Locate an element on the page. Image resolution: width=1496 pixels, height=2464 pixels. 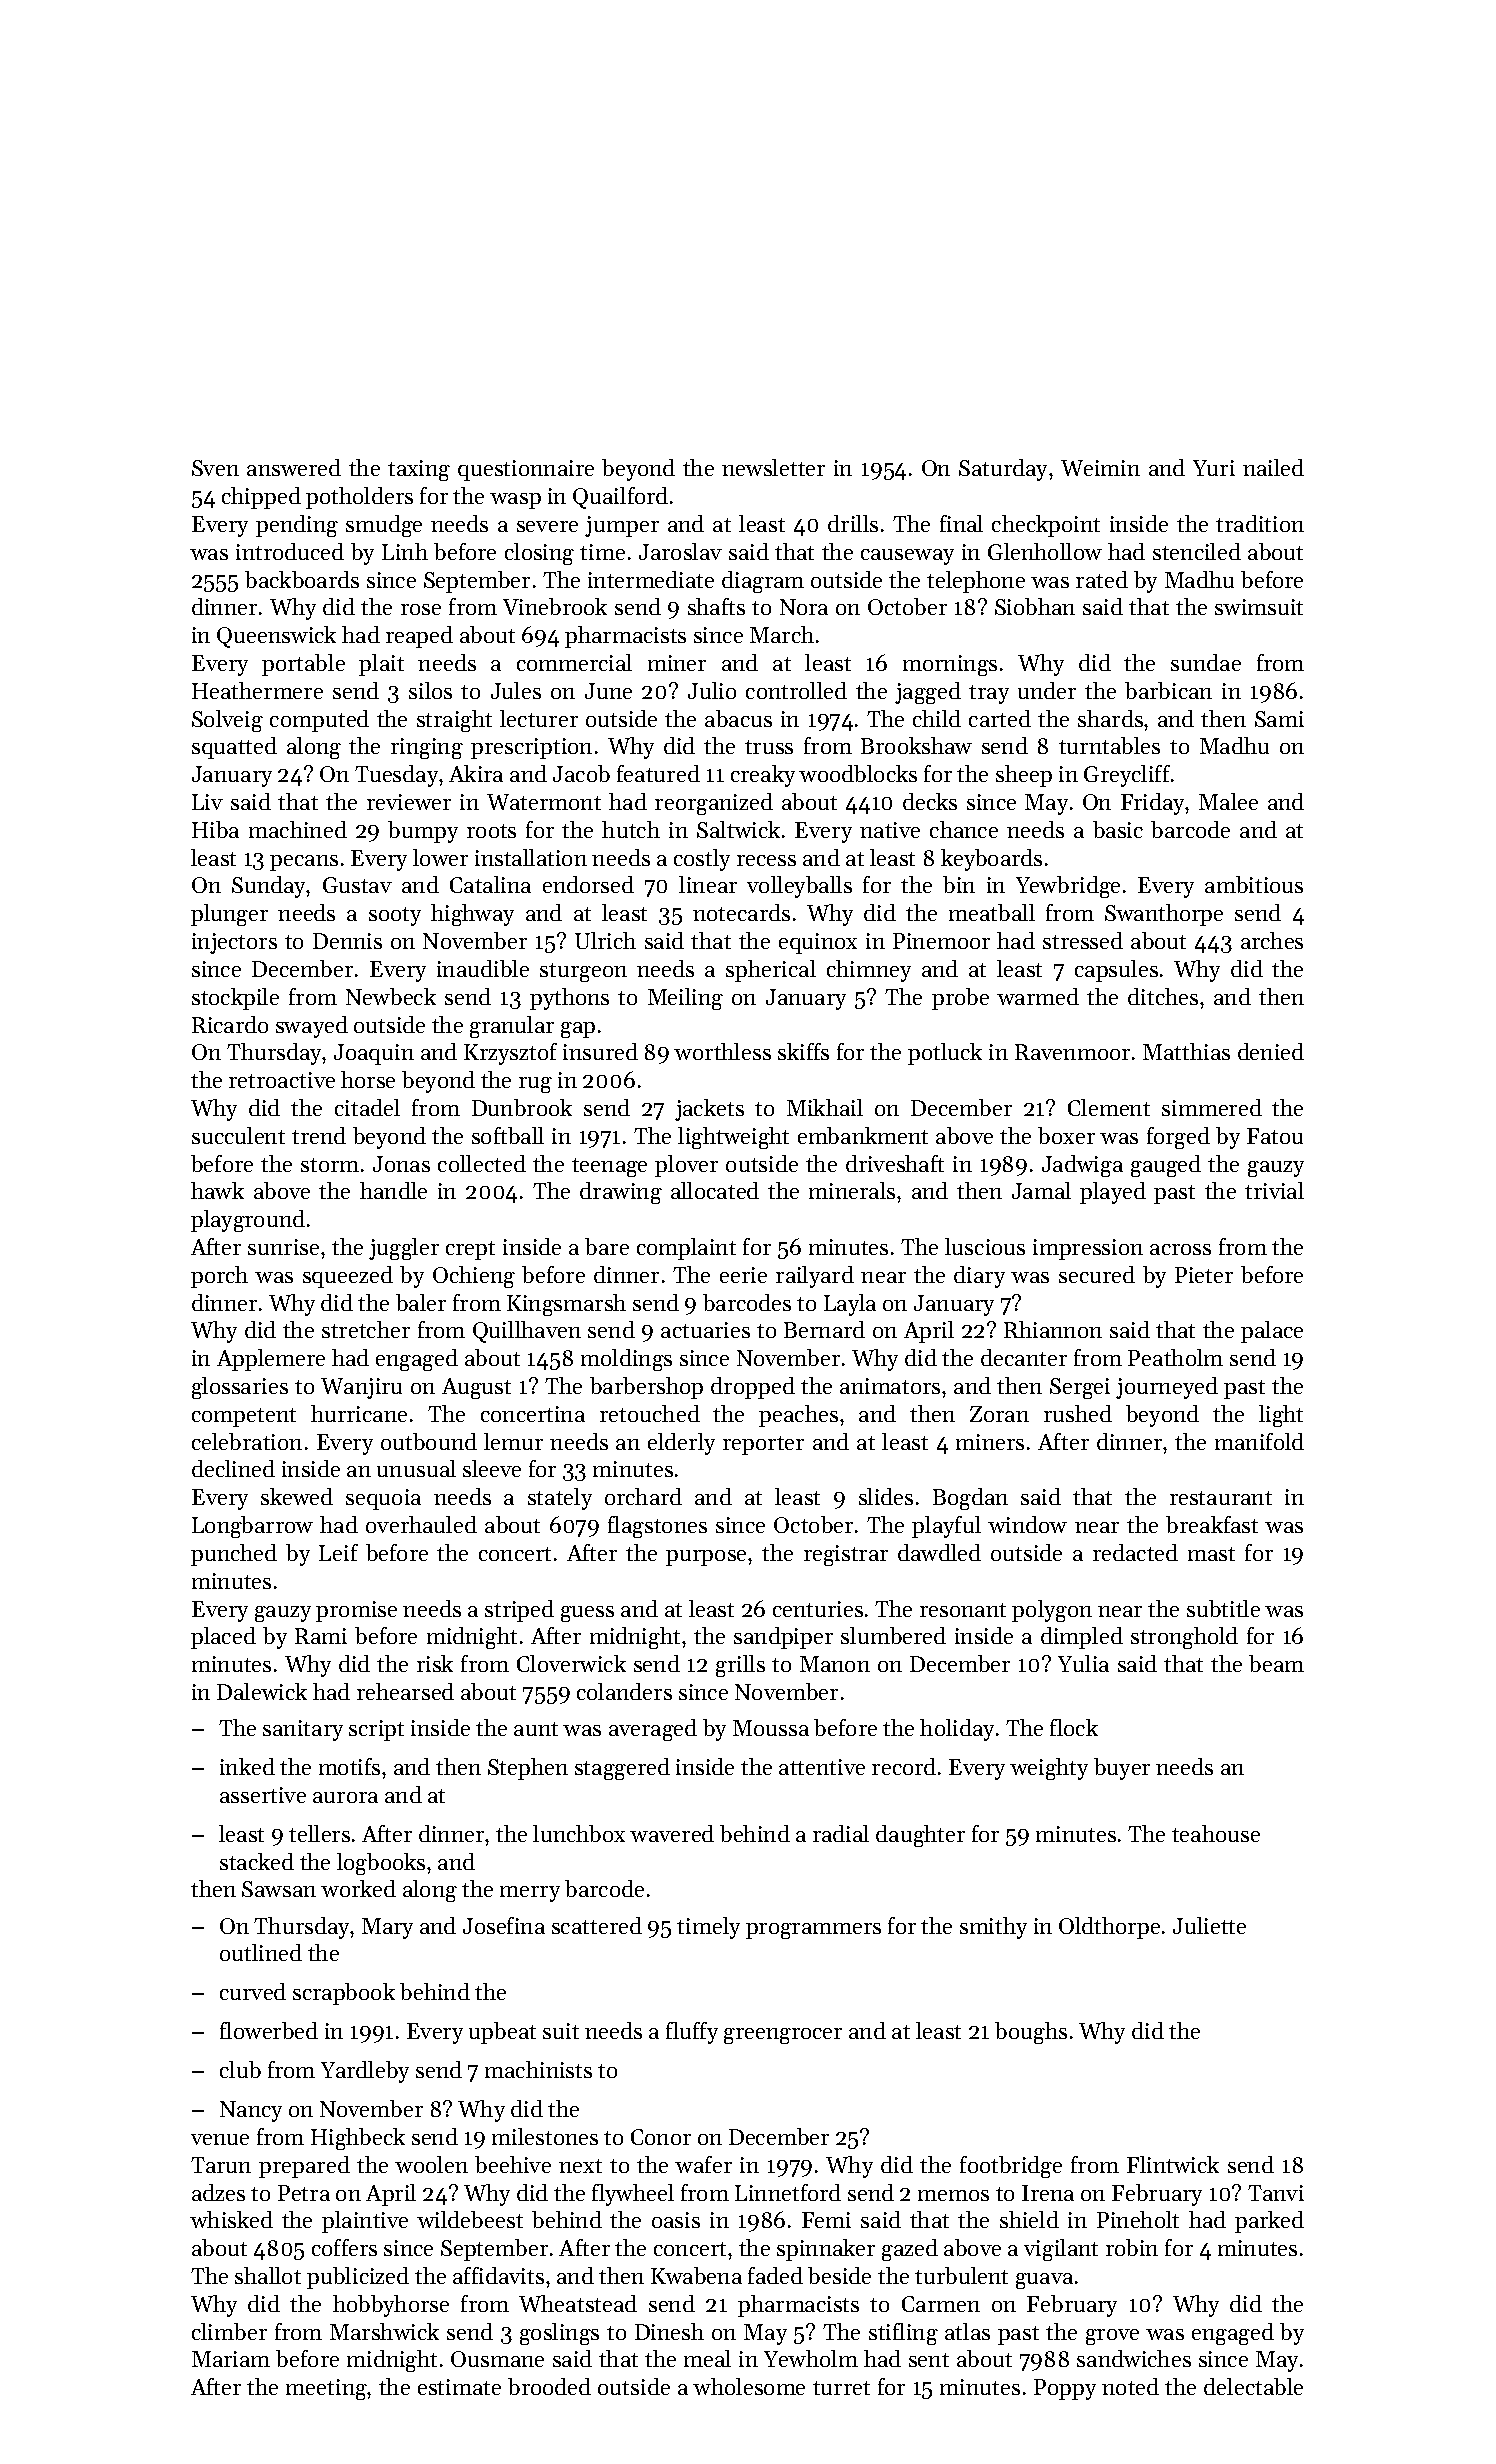
lunchbox is located at coordinates (579, 1833).
